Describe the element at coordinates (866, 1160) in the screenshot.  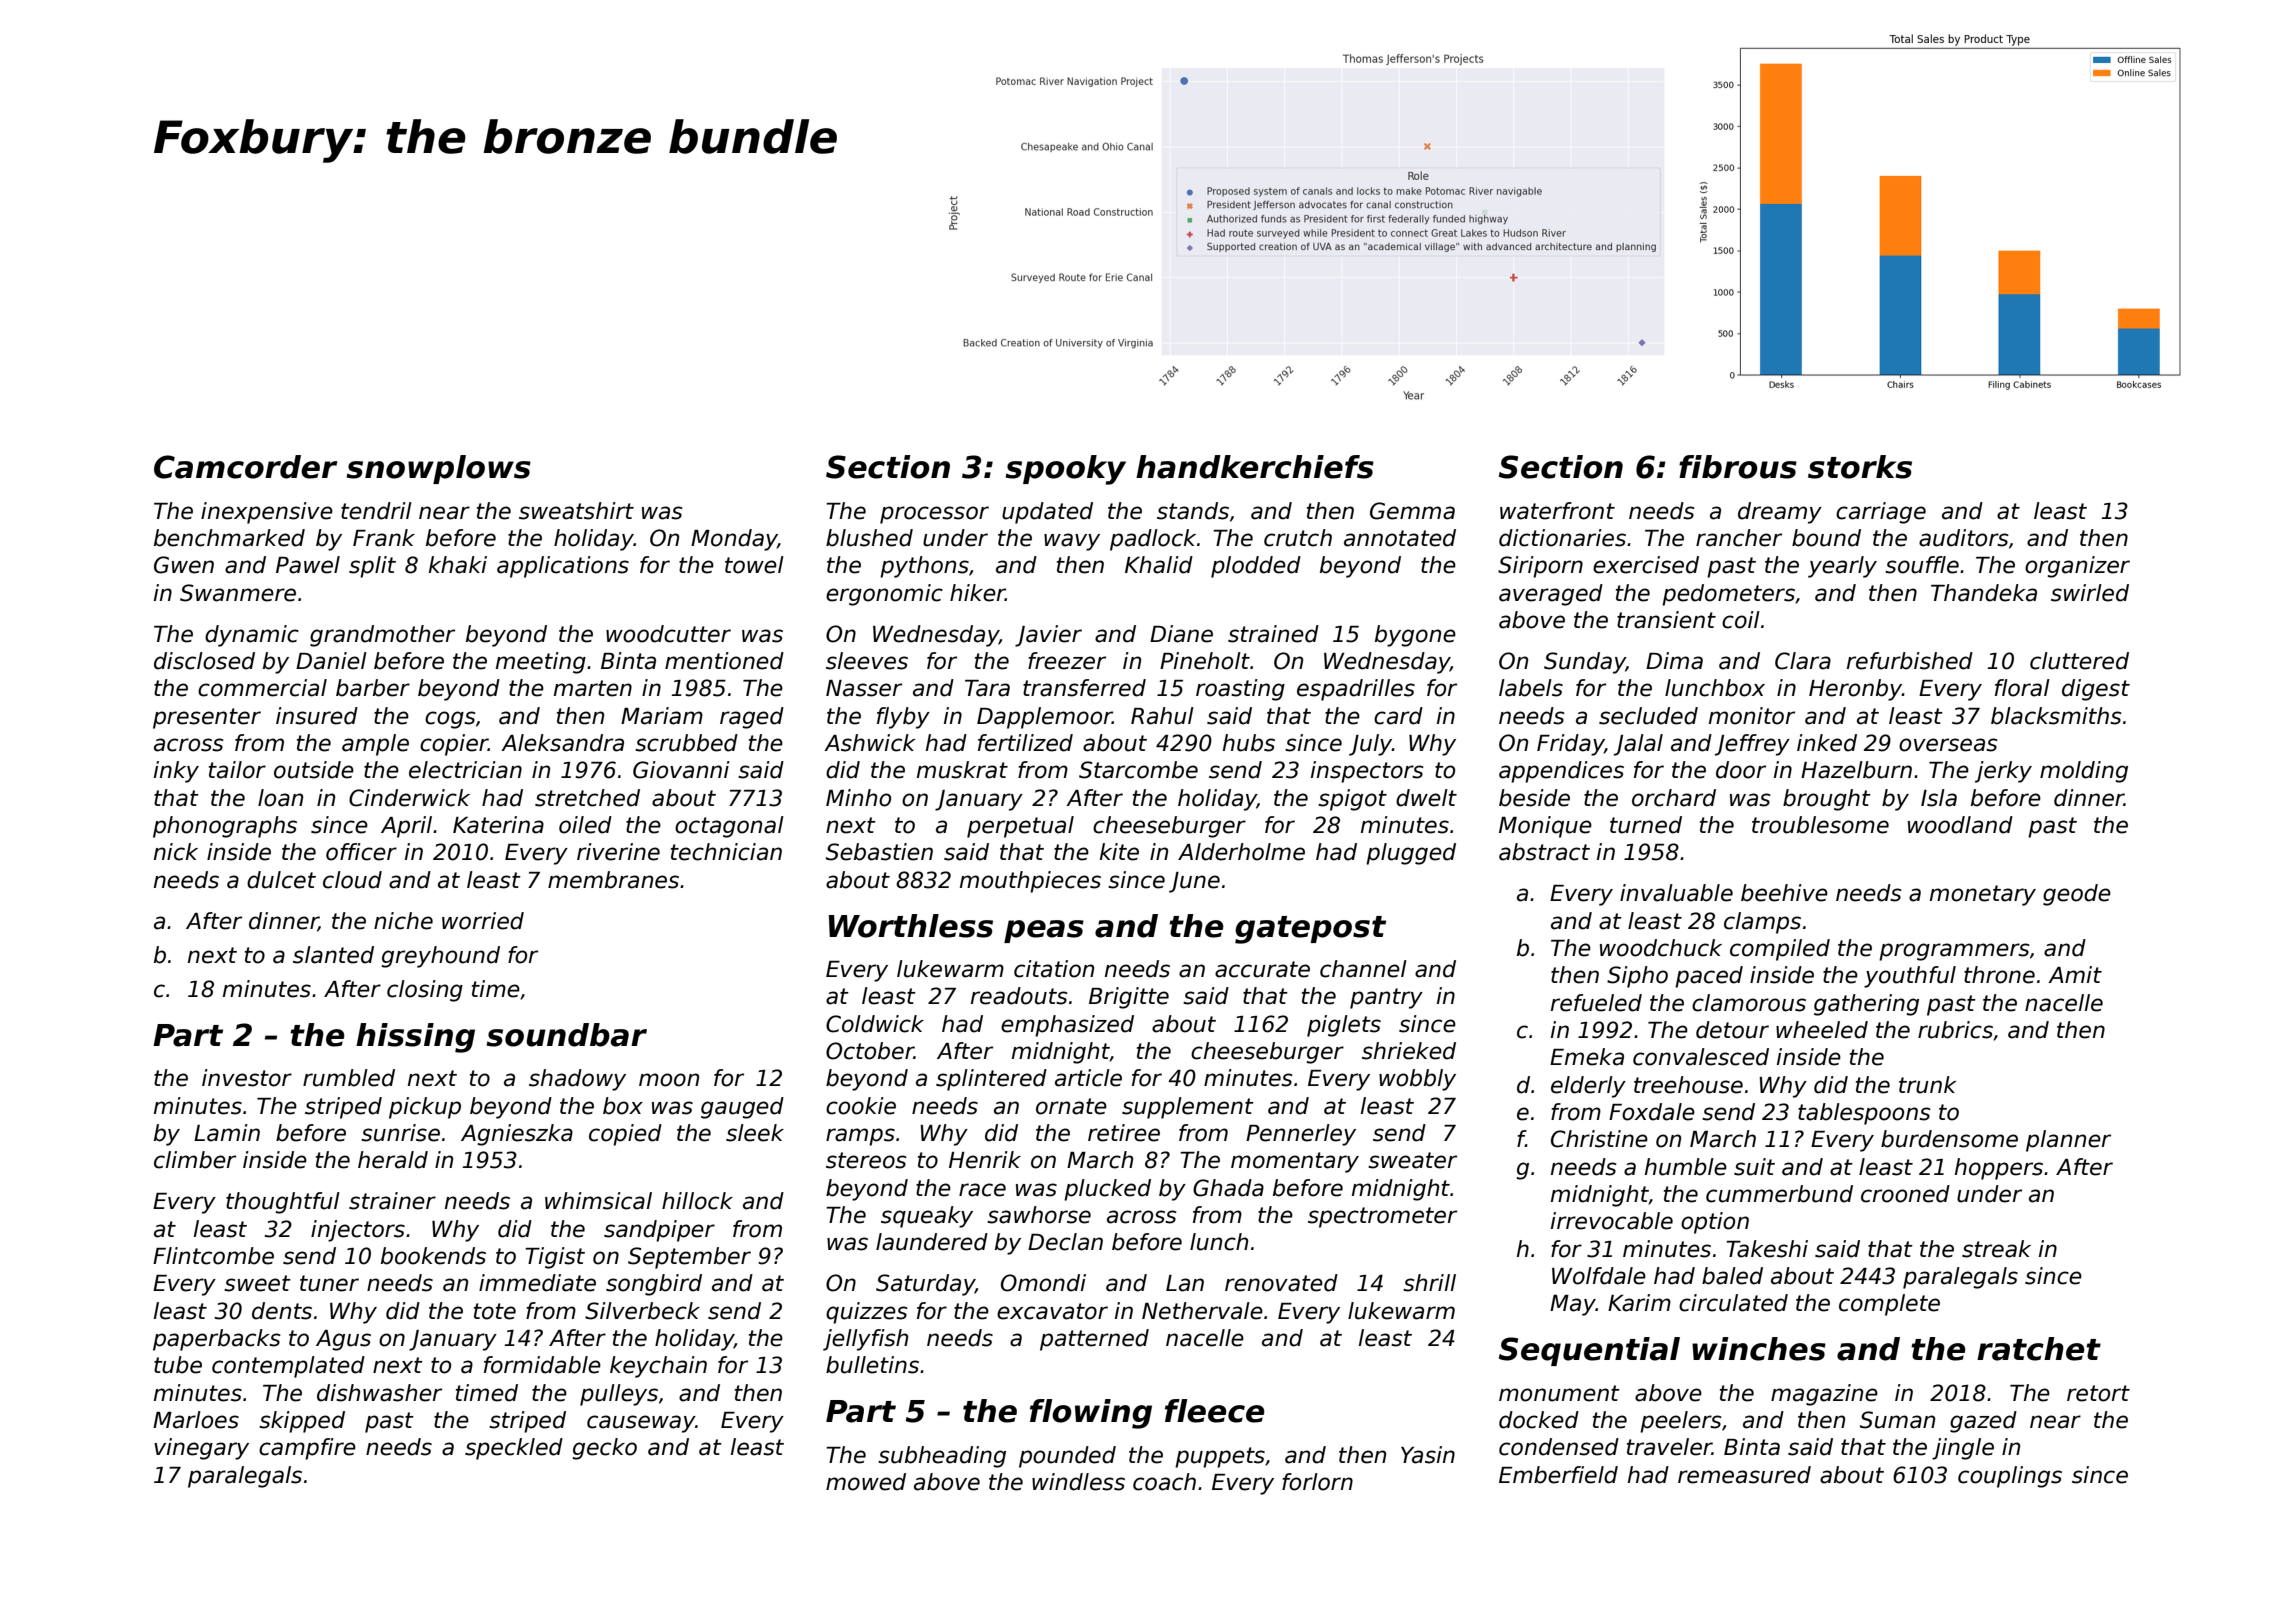
I see `stereos` at that location.
